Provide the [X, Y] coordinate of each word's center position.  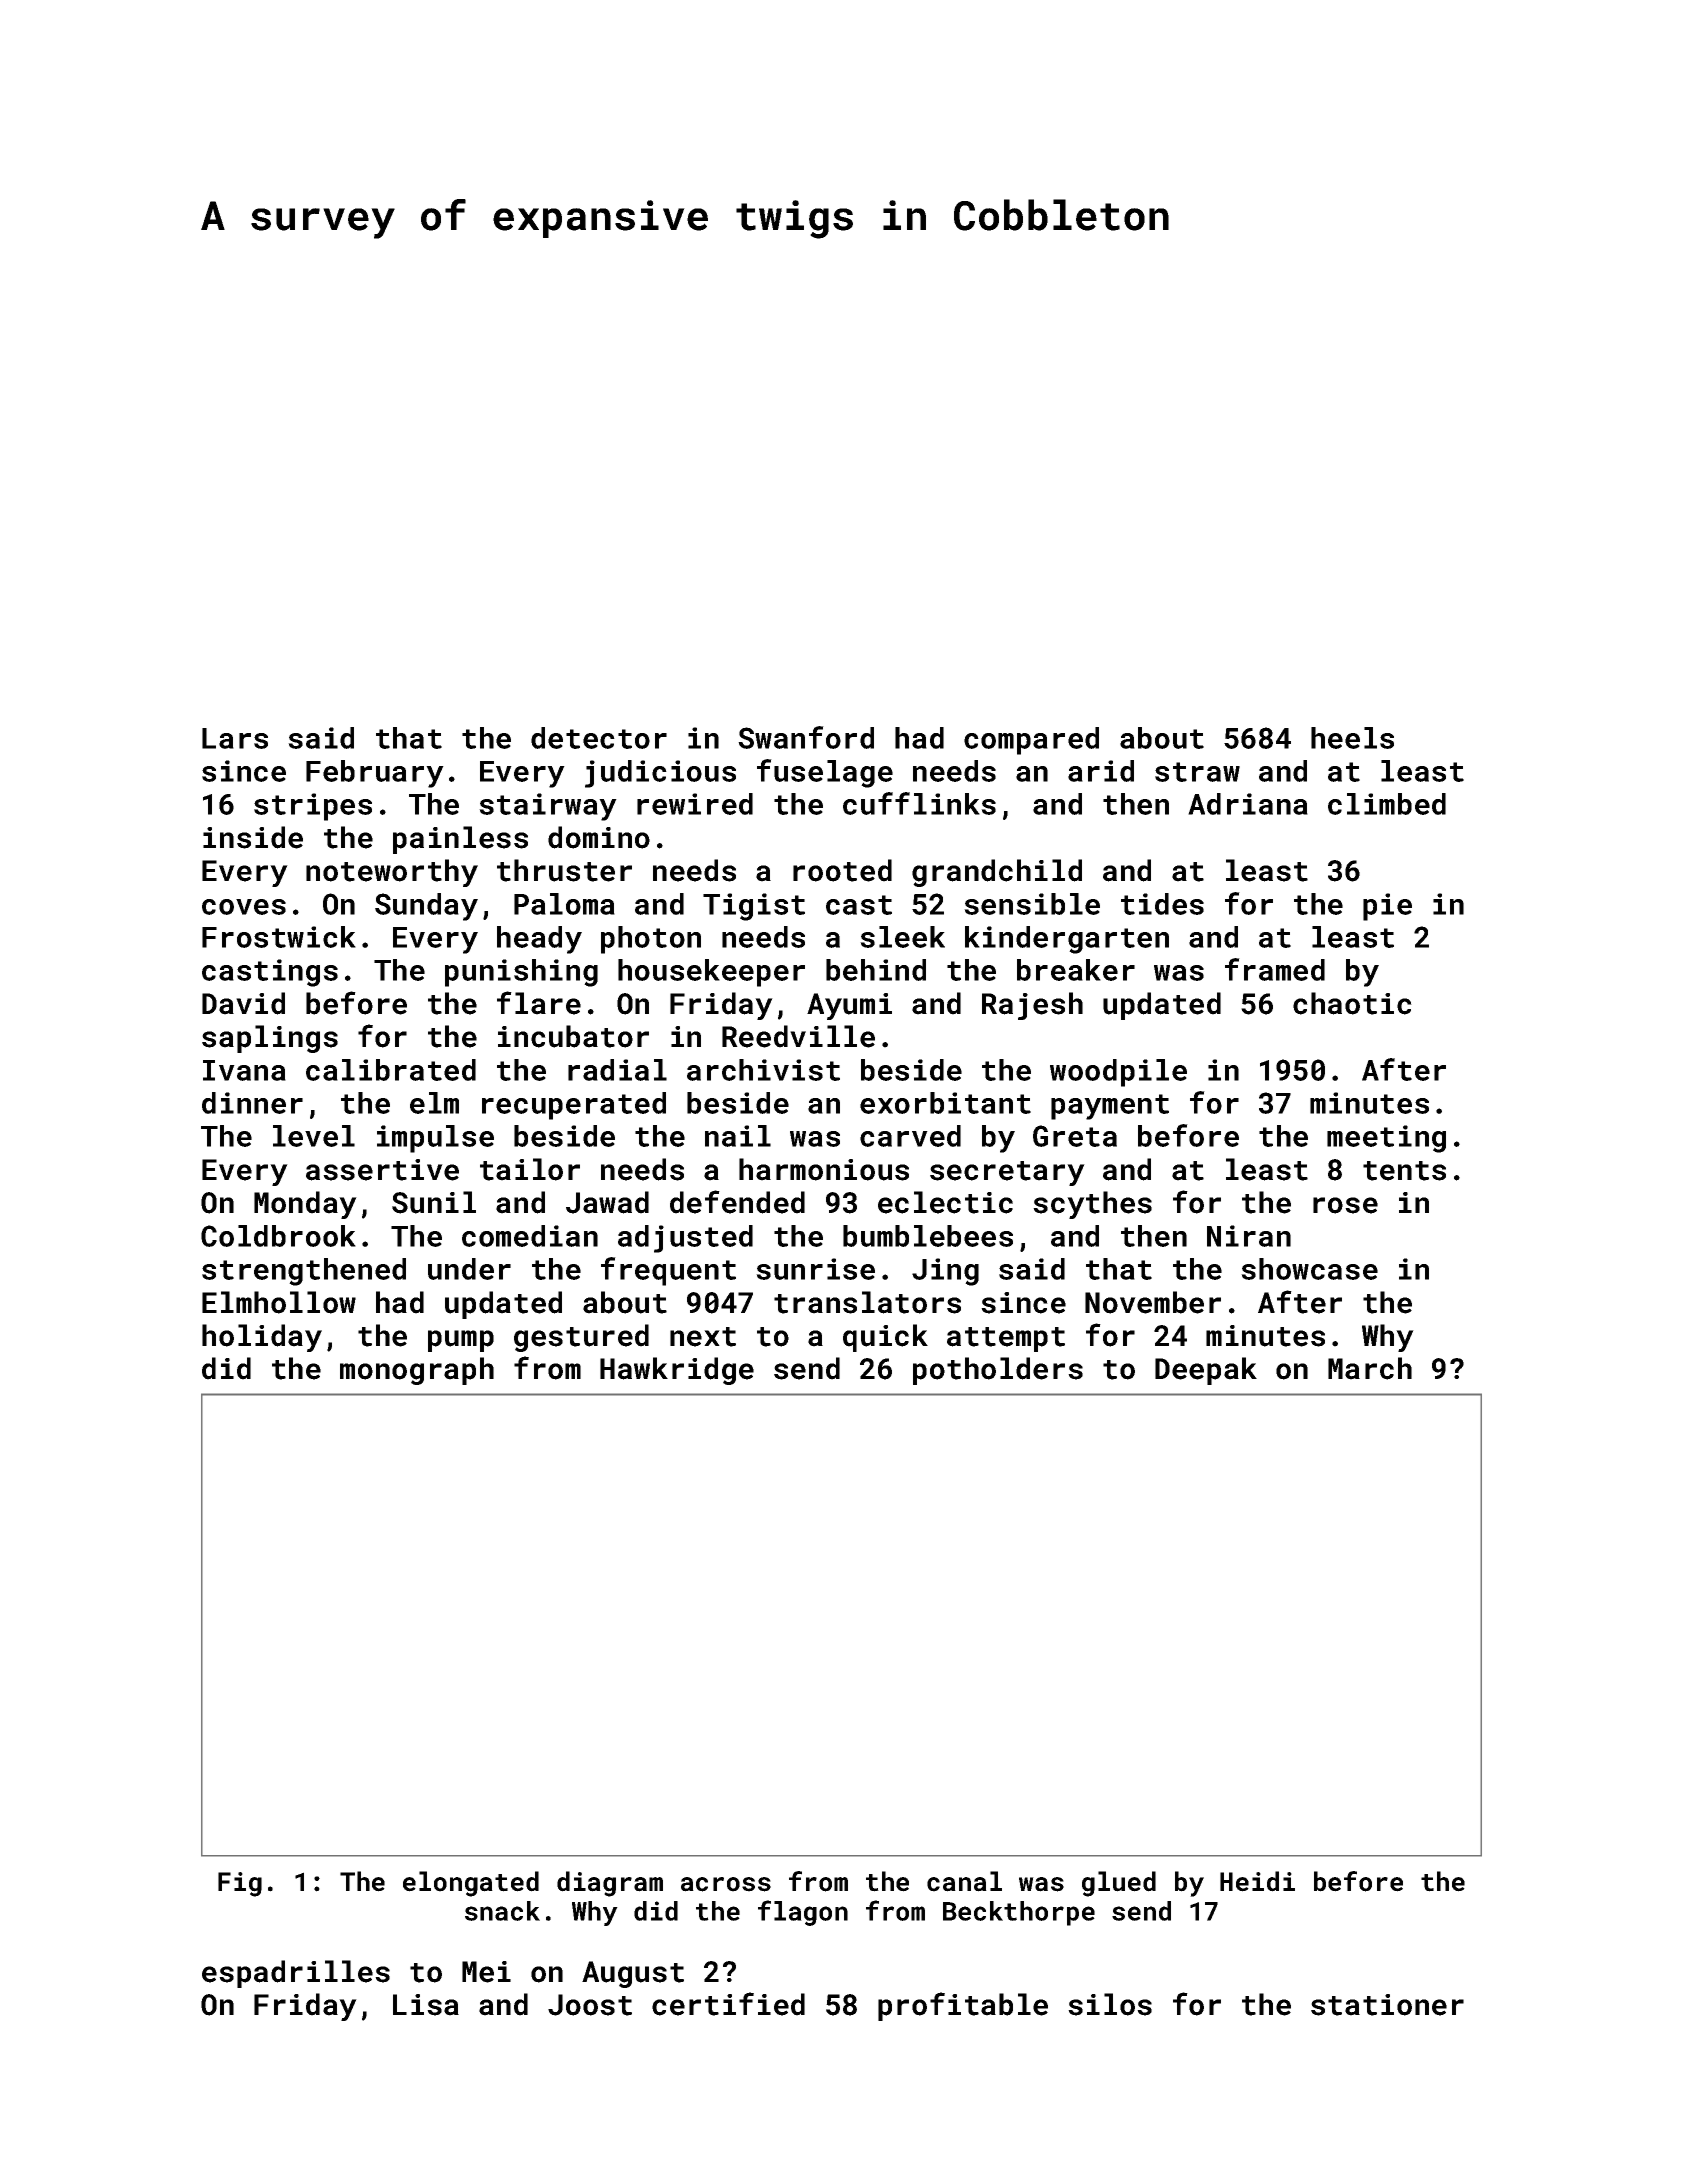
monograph [417, 1371]
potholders [998, 1371]
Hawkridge [677, 1371]
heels [1352, 738]
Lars [235, 738]
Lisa [426, 2005]
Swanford [806, 737]
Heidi [1257, 1881]
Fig [240, 1884]
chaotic [1352, 1003]
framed [1275, 969]
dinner [252, 1103]
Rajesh [1032, 1006]
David [243, 1003]
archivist [763, 1070]
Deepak [1206, 1371]
